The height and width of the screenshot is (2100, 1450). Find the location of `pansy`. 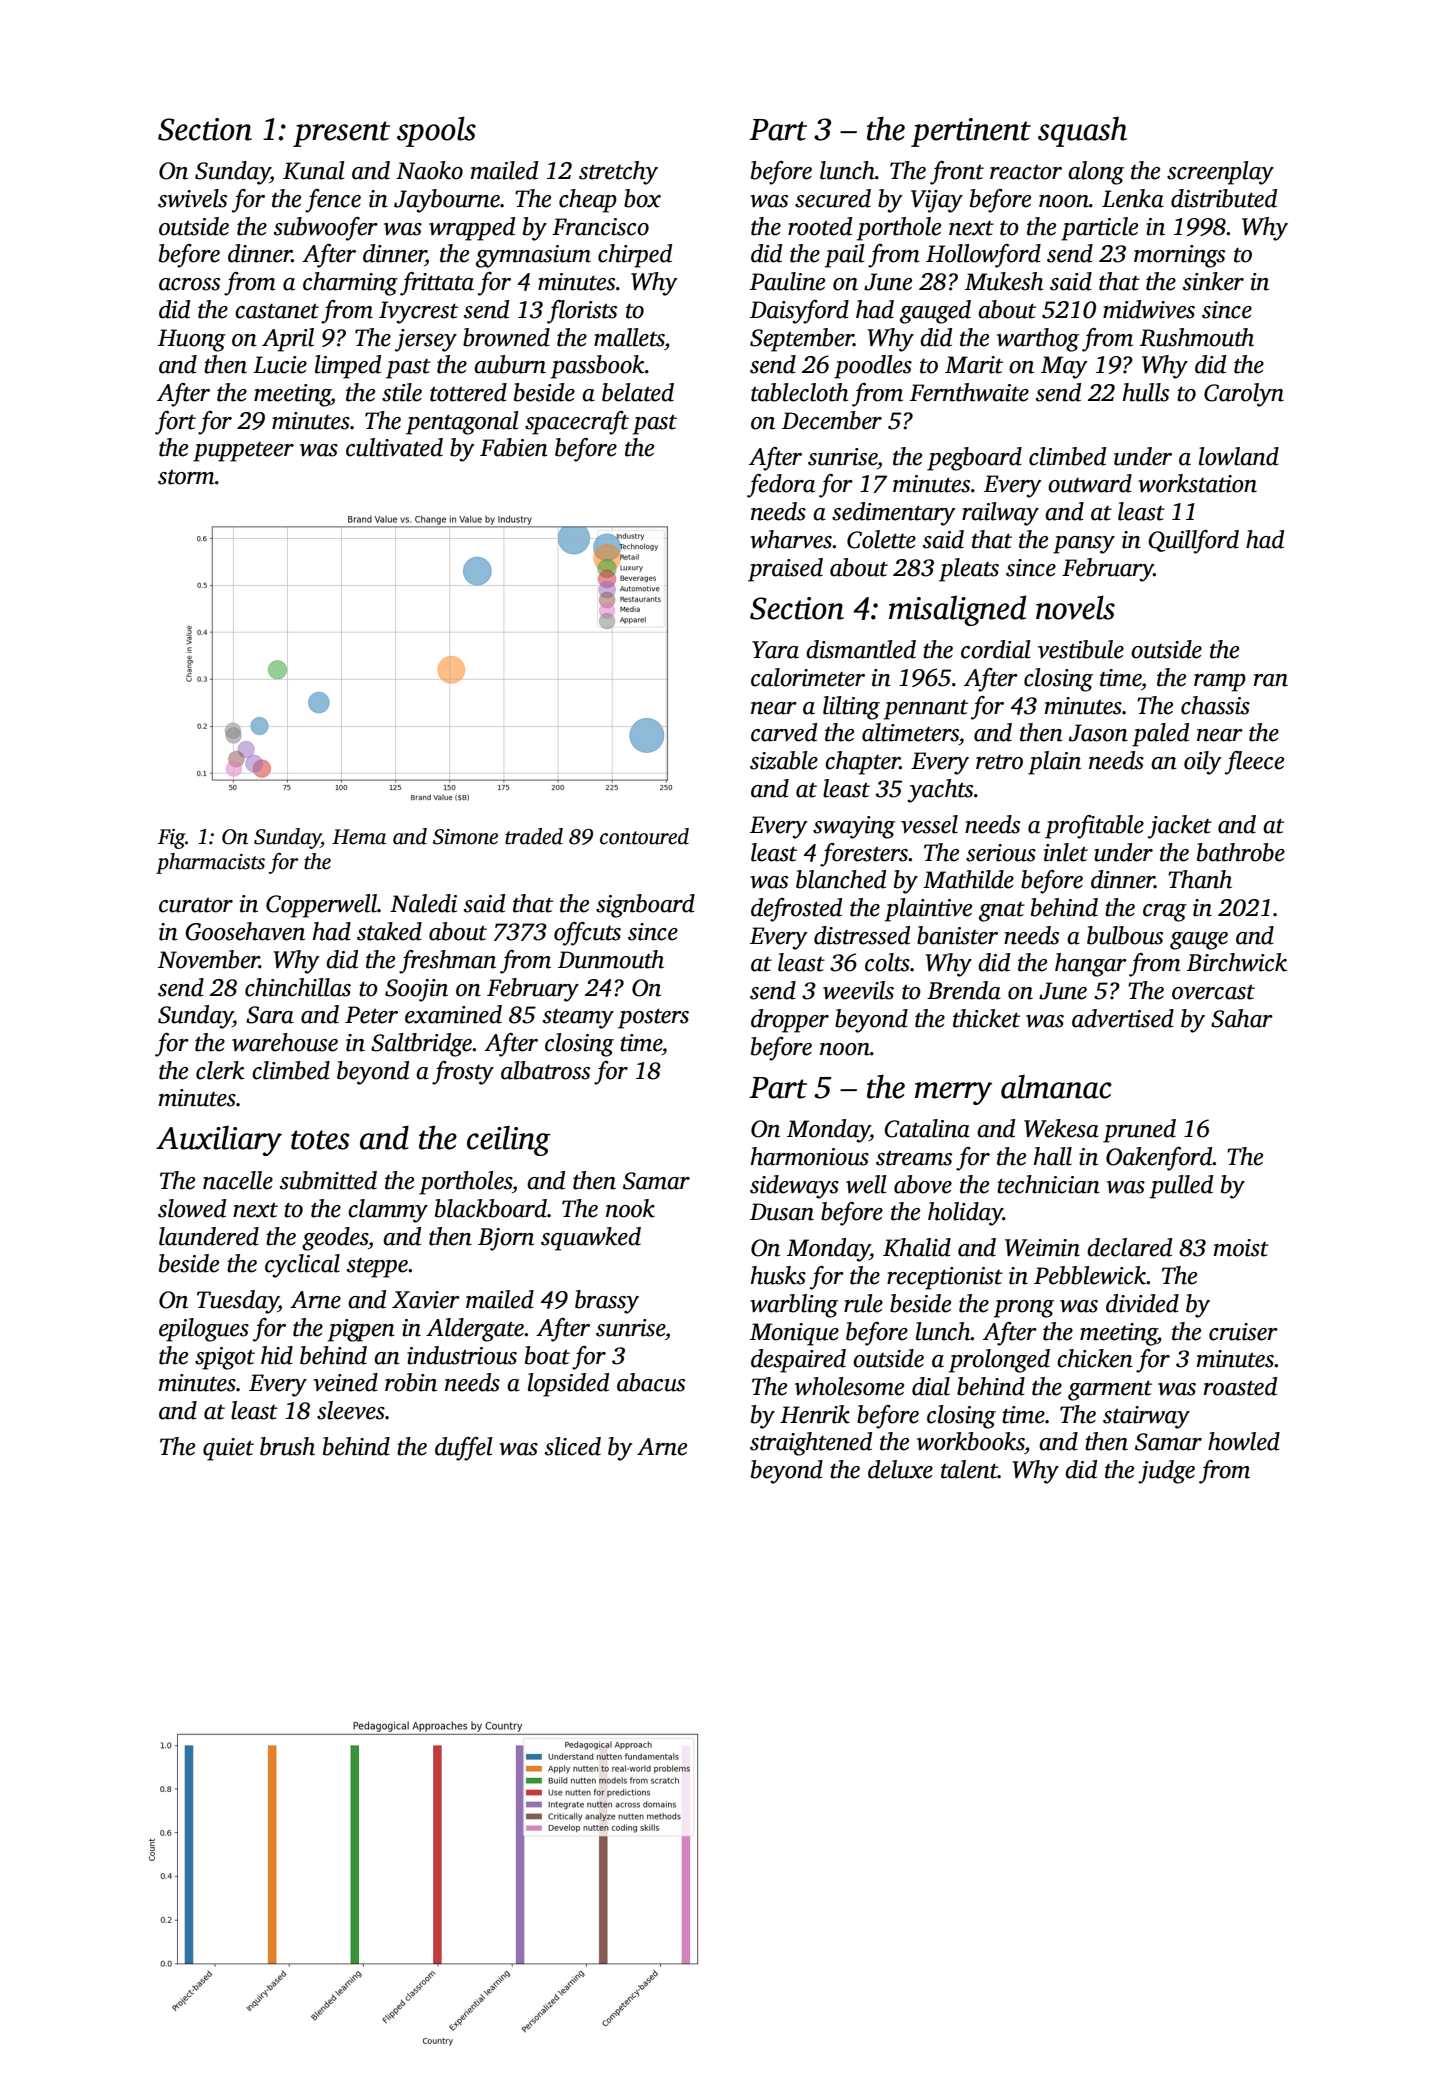

pansy is located at coordinates (1084, 545).
